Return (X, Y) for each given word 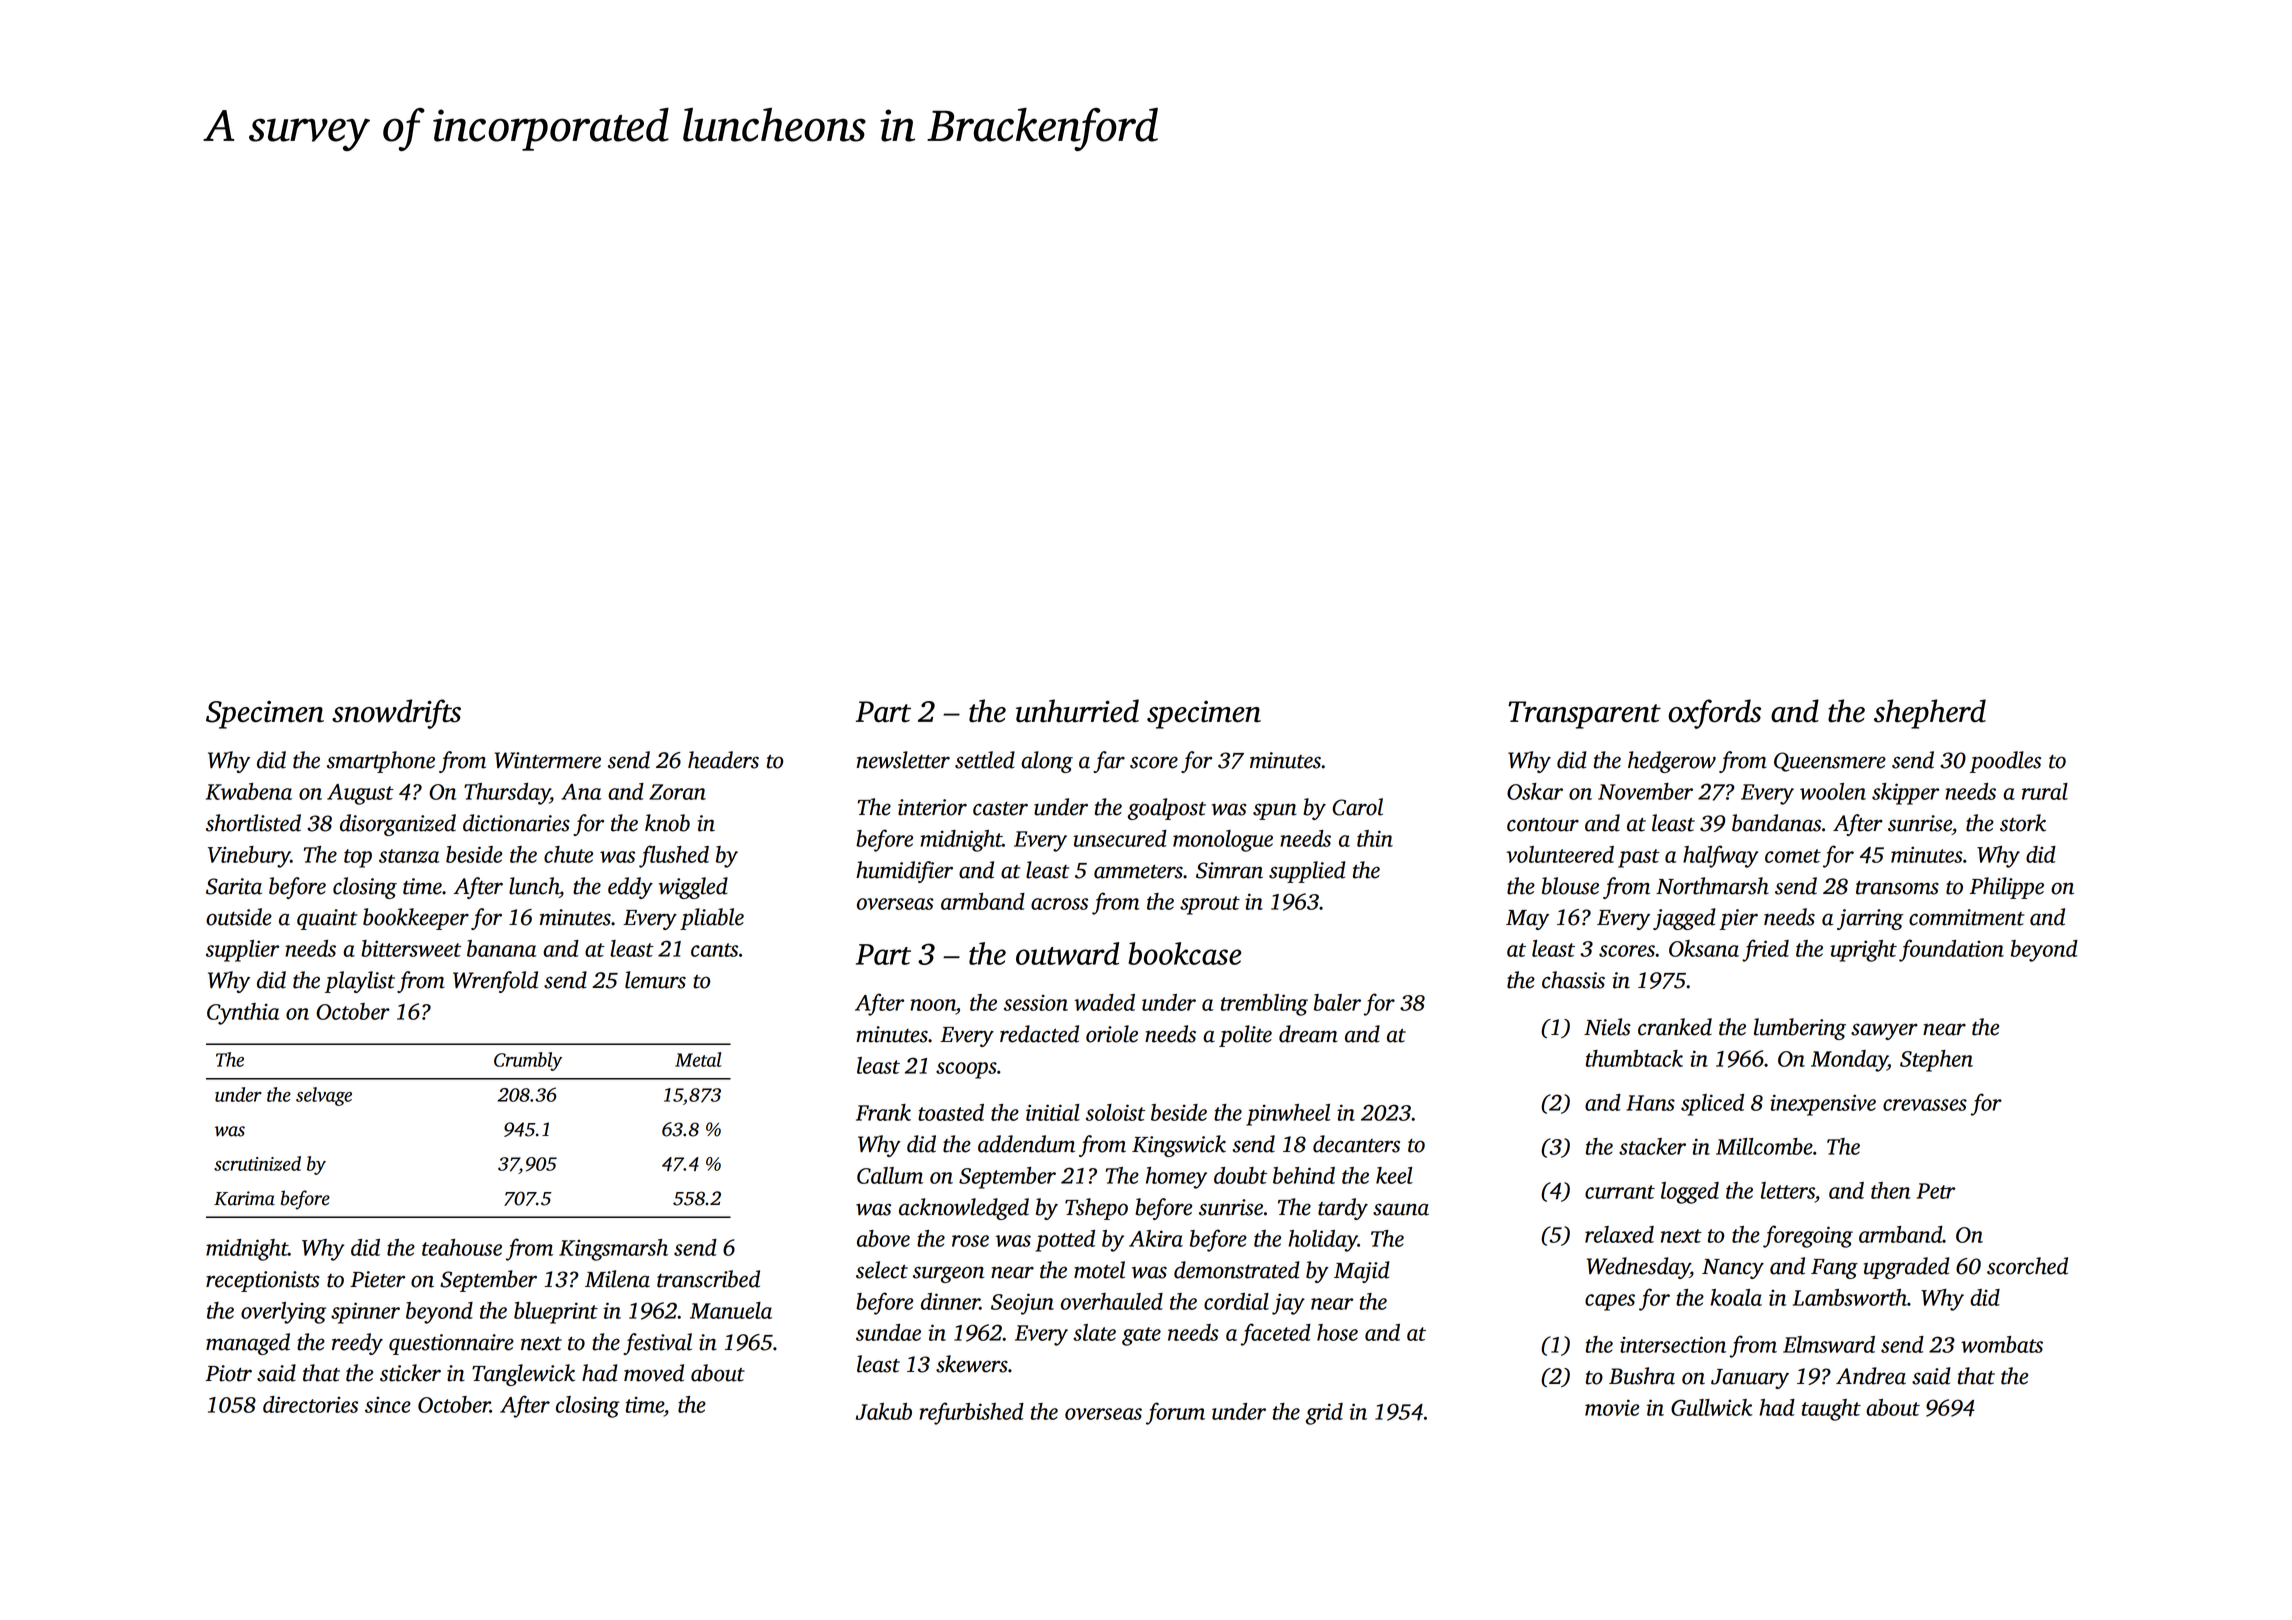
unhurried (1077, 711)
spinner (365, 1313)
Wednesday (1638, 1268)
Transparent (1584, 715)
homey (1176, 1178)
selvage (324, 1096)
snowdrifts (396, 714)
